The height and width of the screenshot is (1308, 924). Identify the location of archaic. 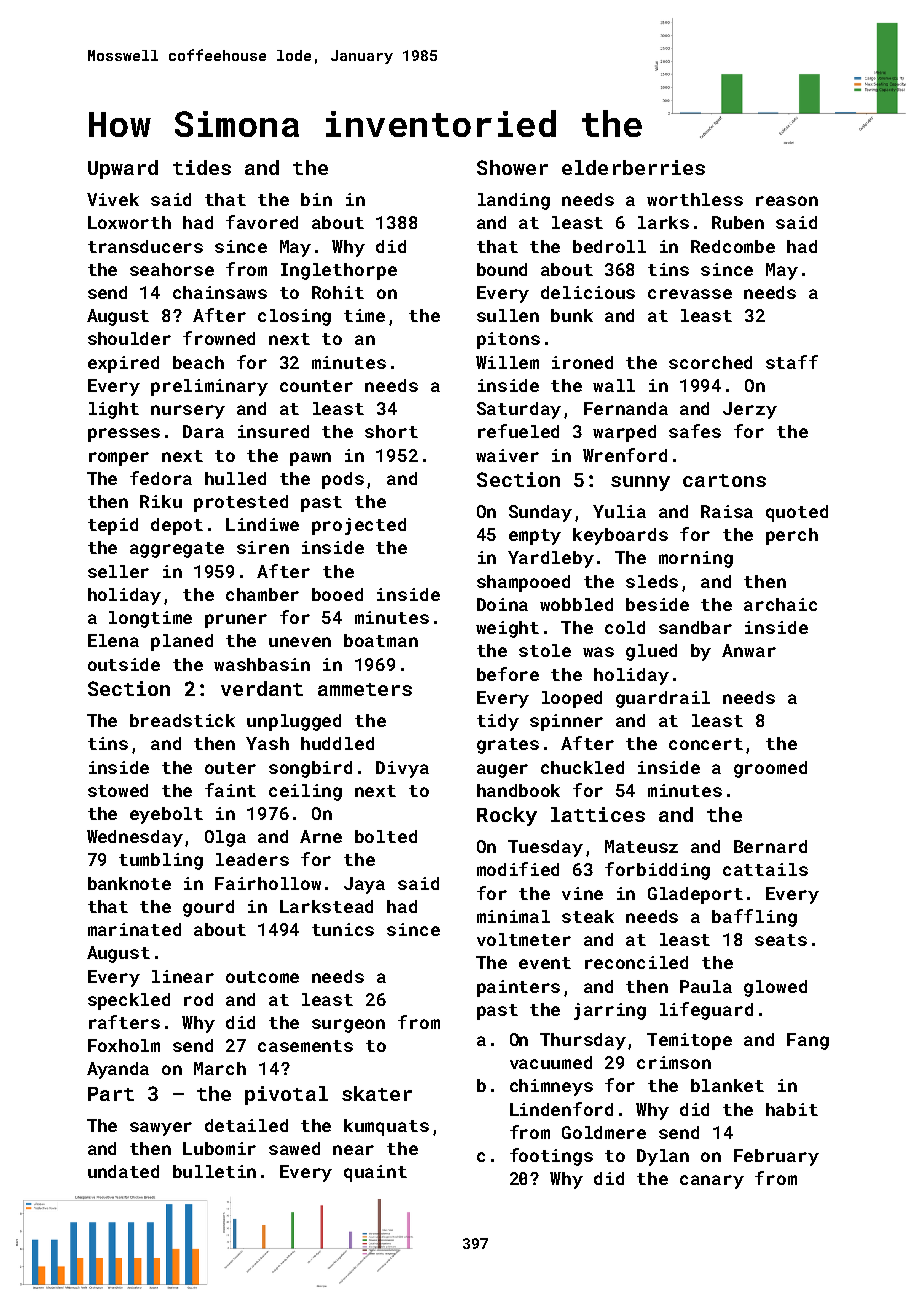
(780, 604).
